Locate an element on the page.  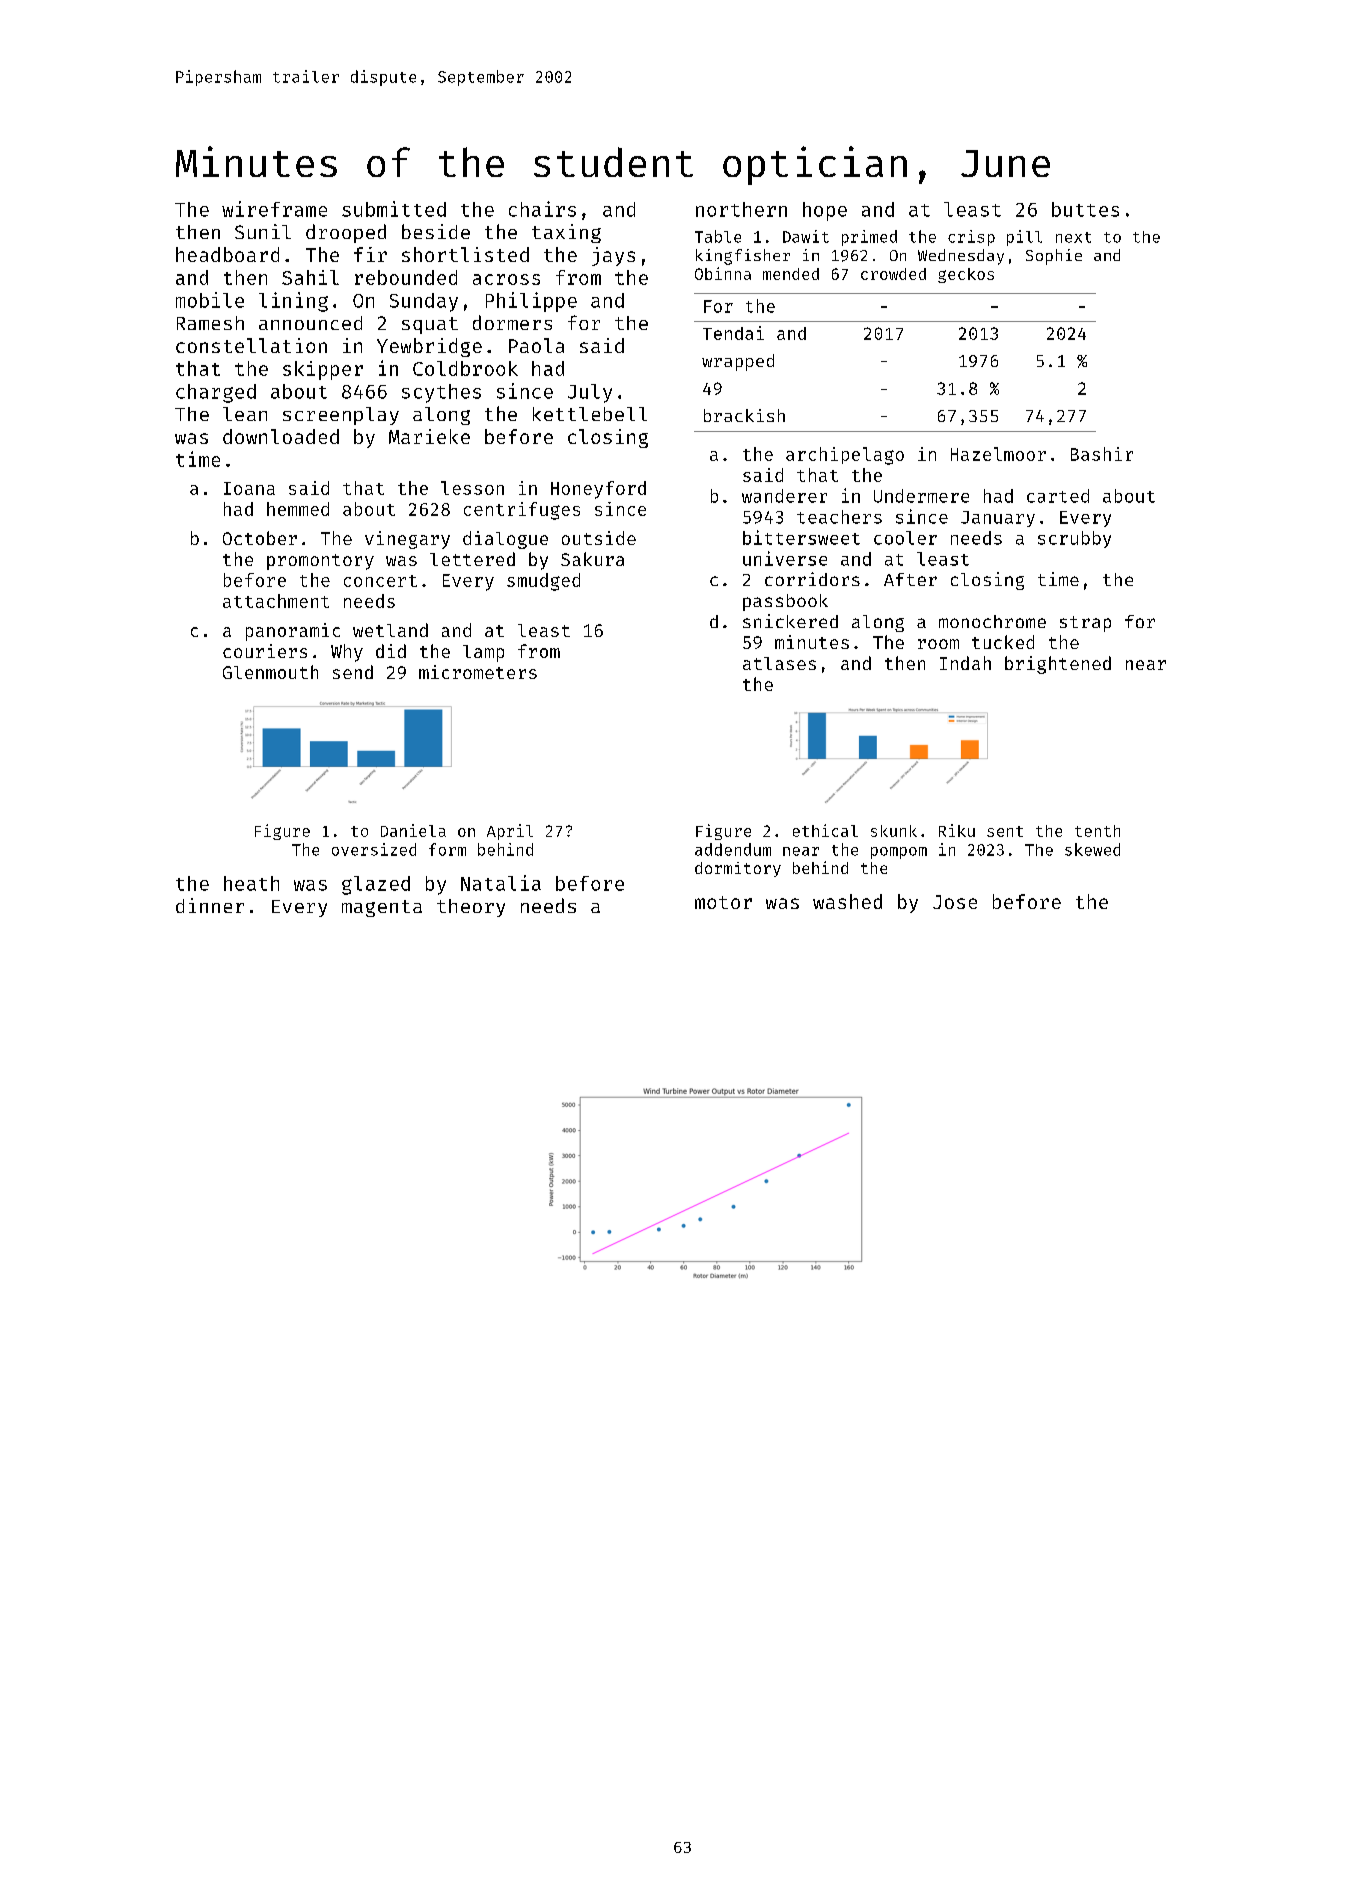
Daniela is located at coordinates (413, 830).
